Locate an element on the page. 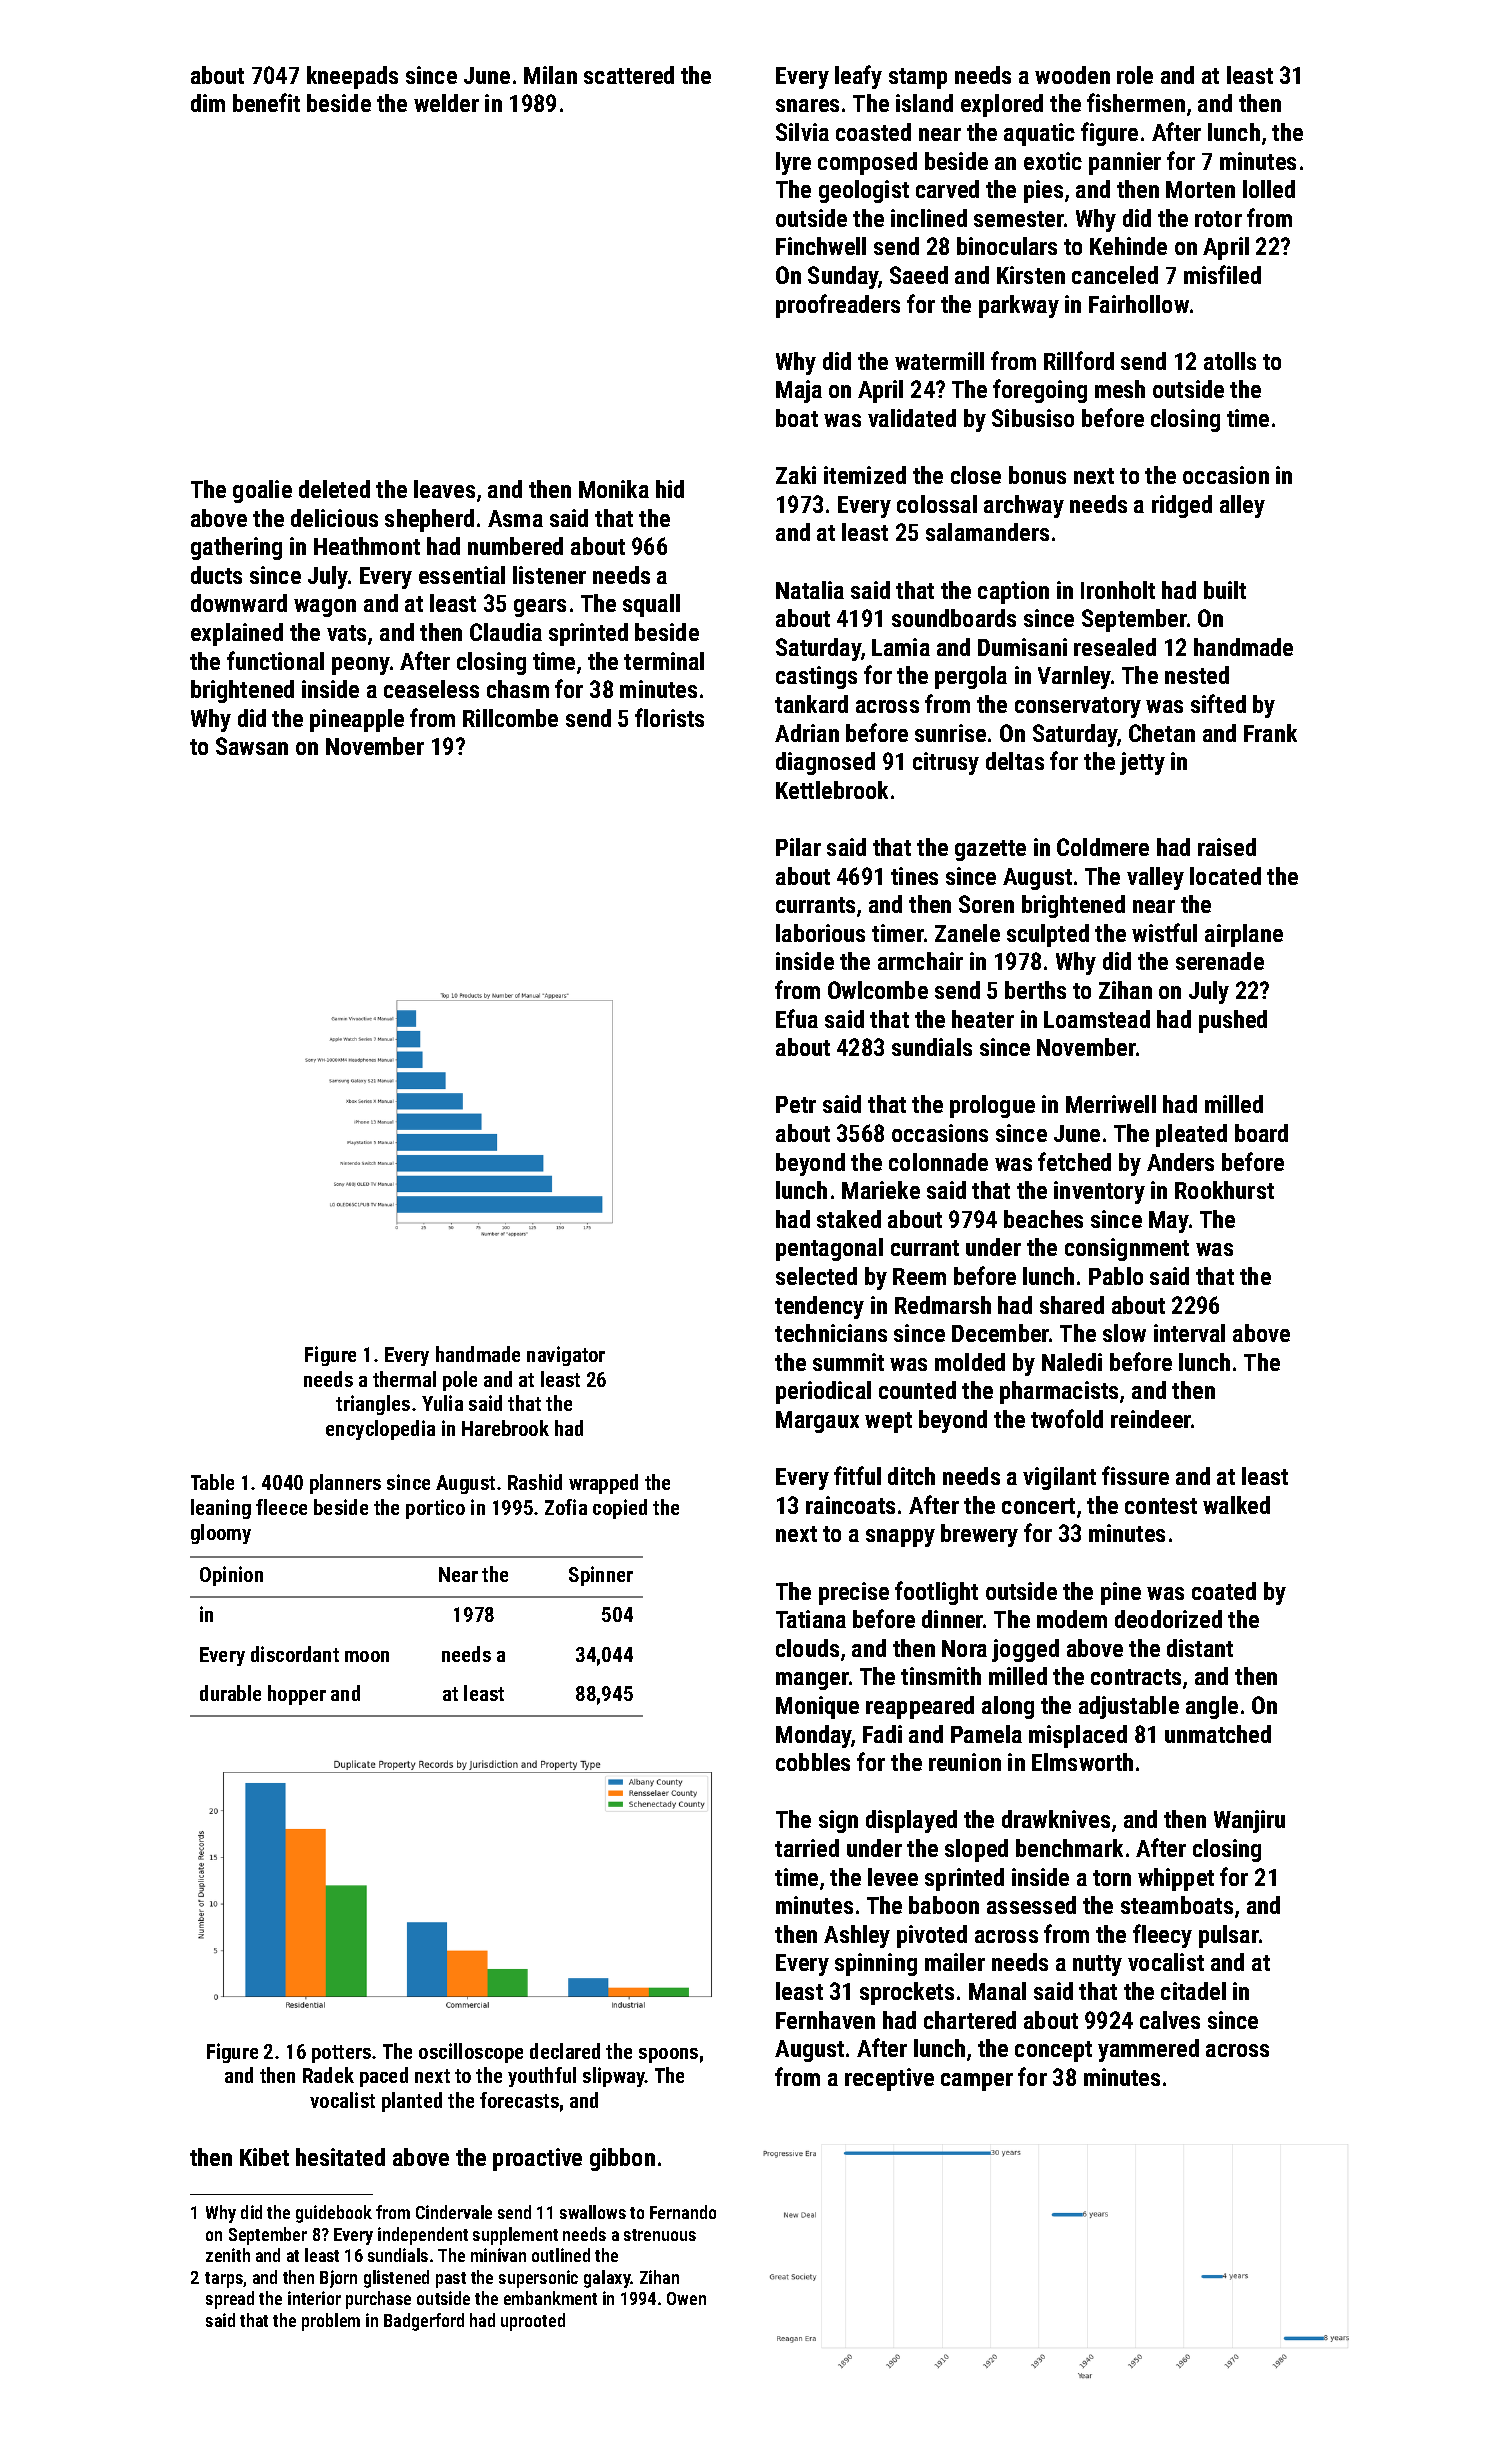 The height and width of the image is (2464, 1496). precise is located at coordinates (854, 1593).
